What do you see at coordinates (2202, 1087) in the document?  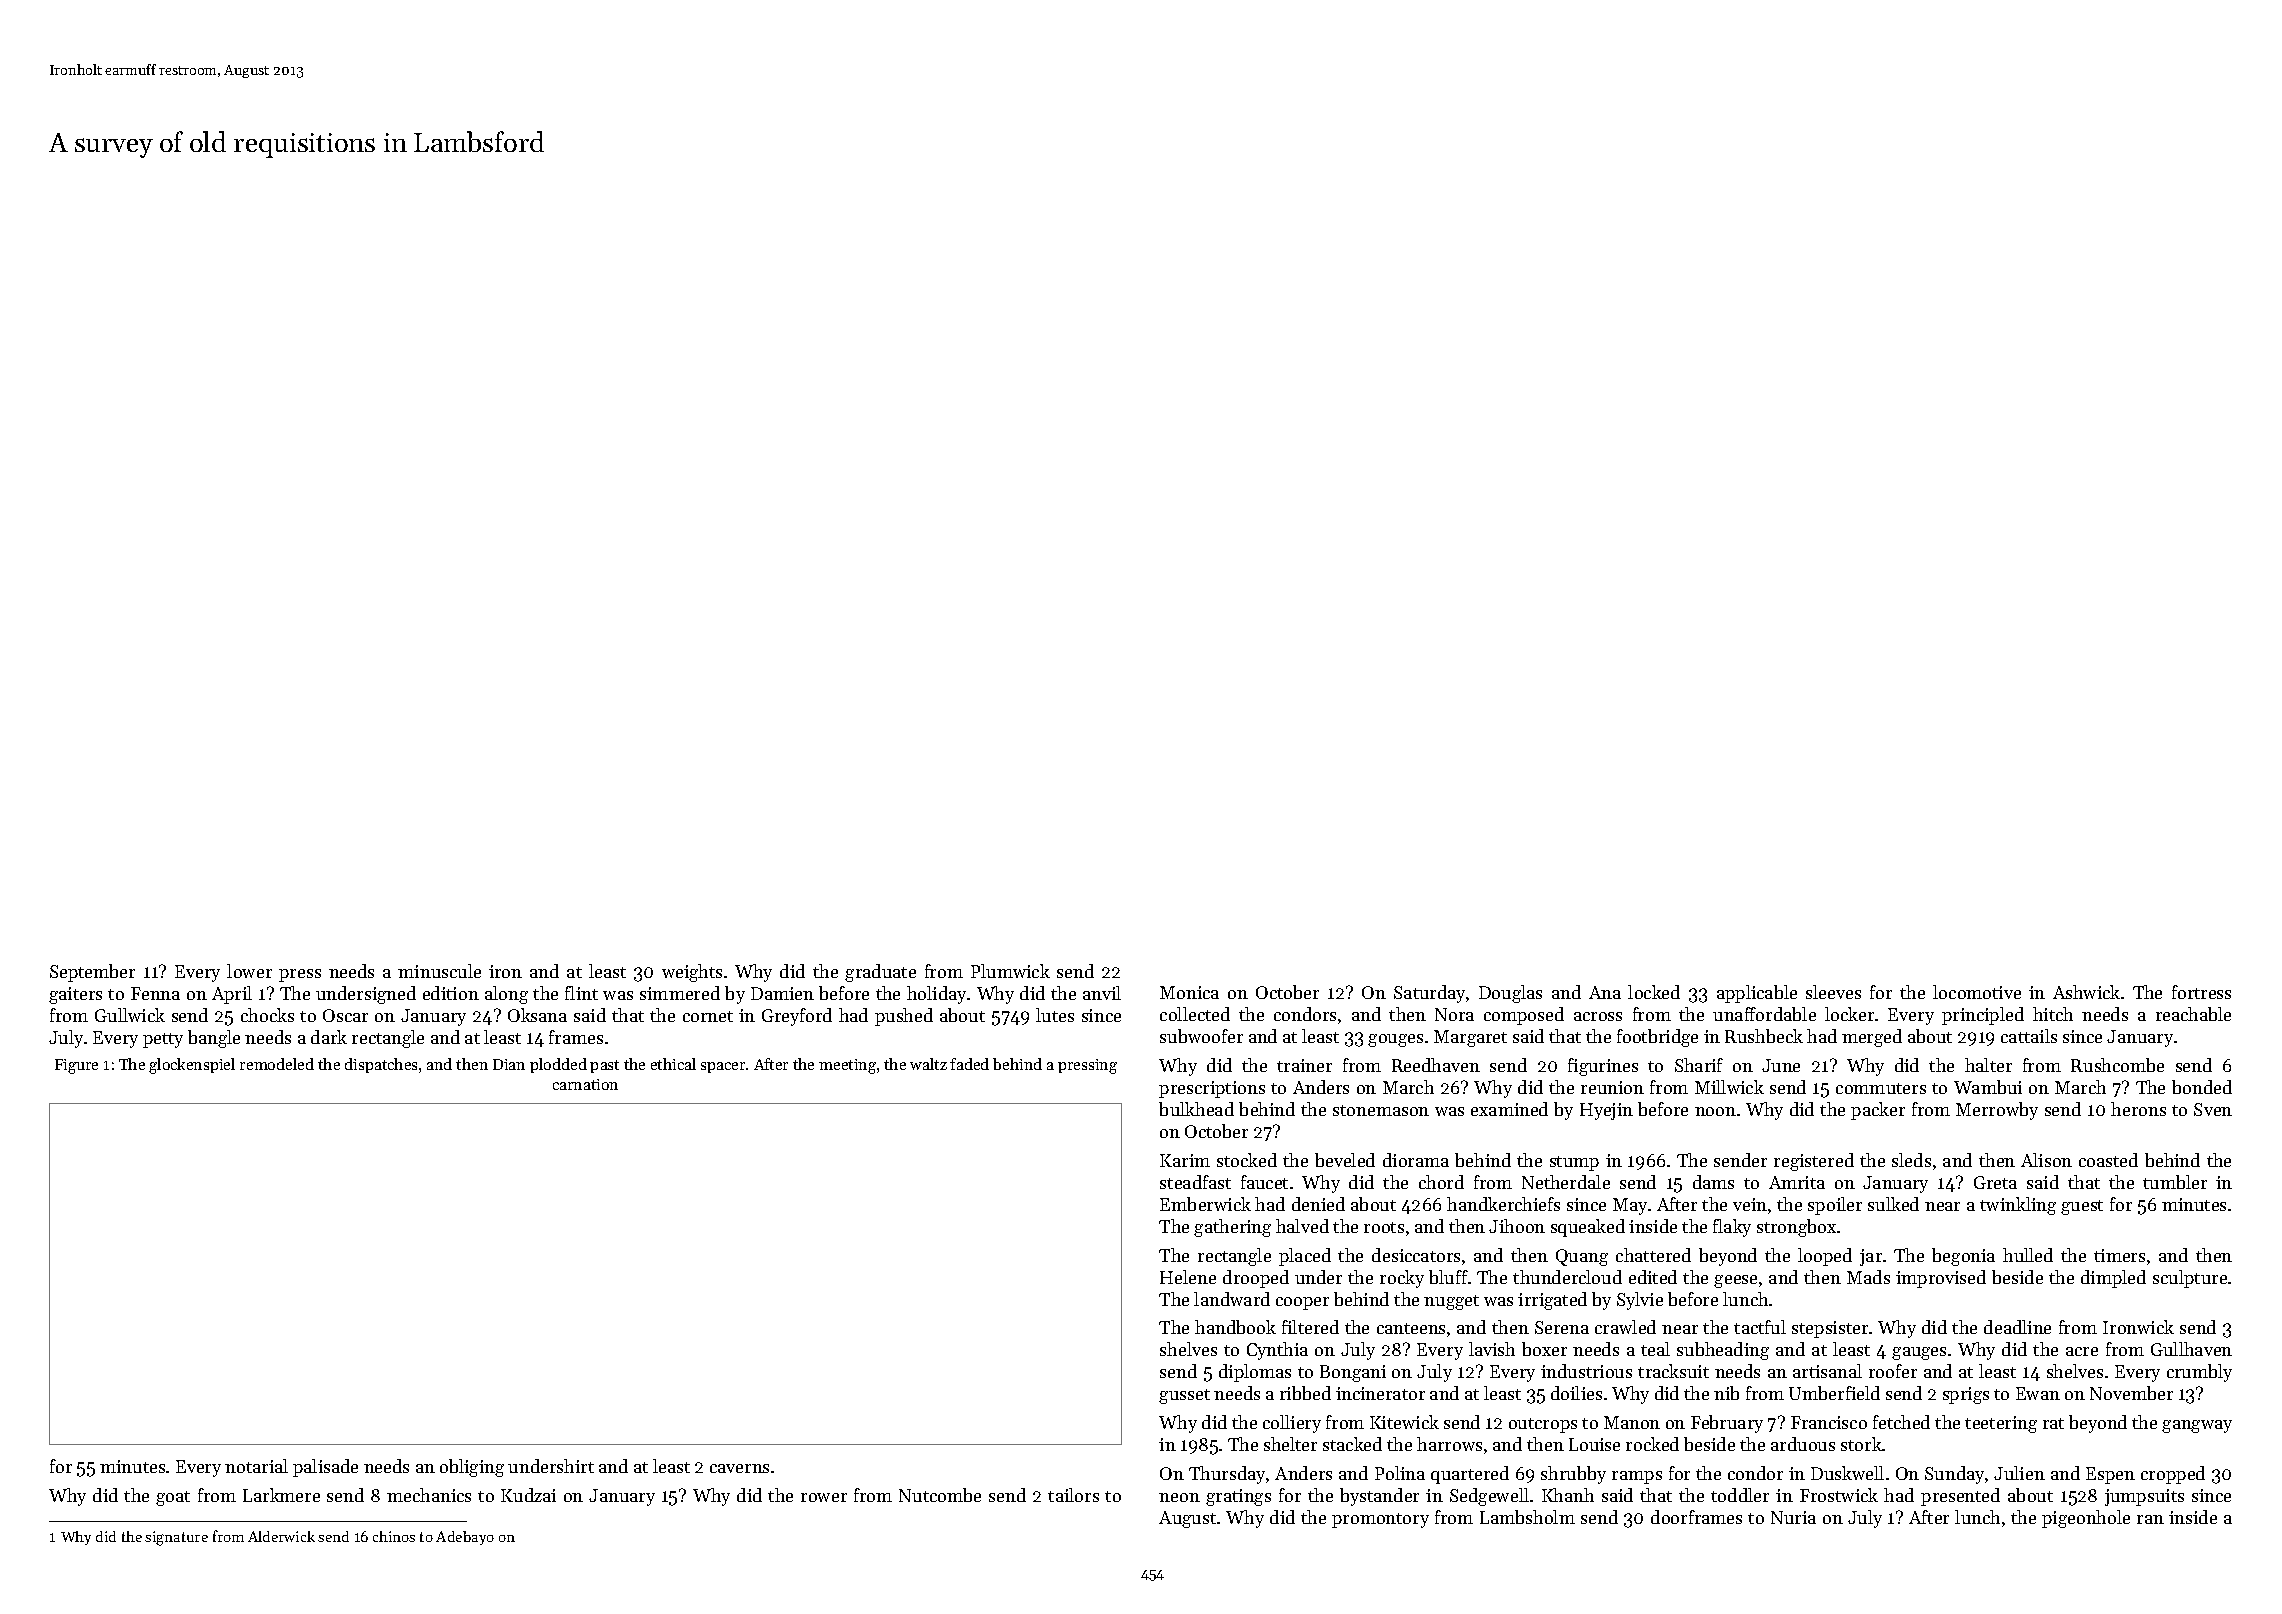 I see `bonded` at bounding box center [2202, 1087].
